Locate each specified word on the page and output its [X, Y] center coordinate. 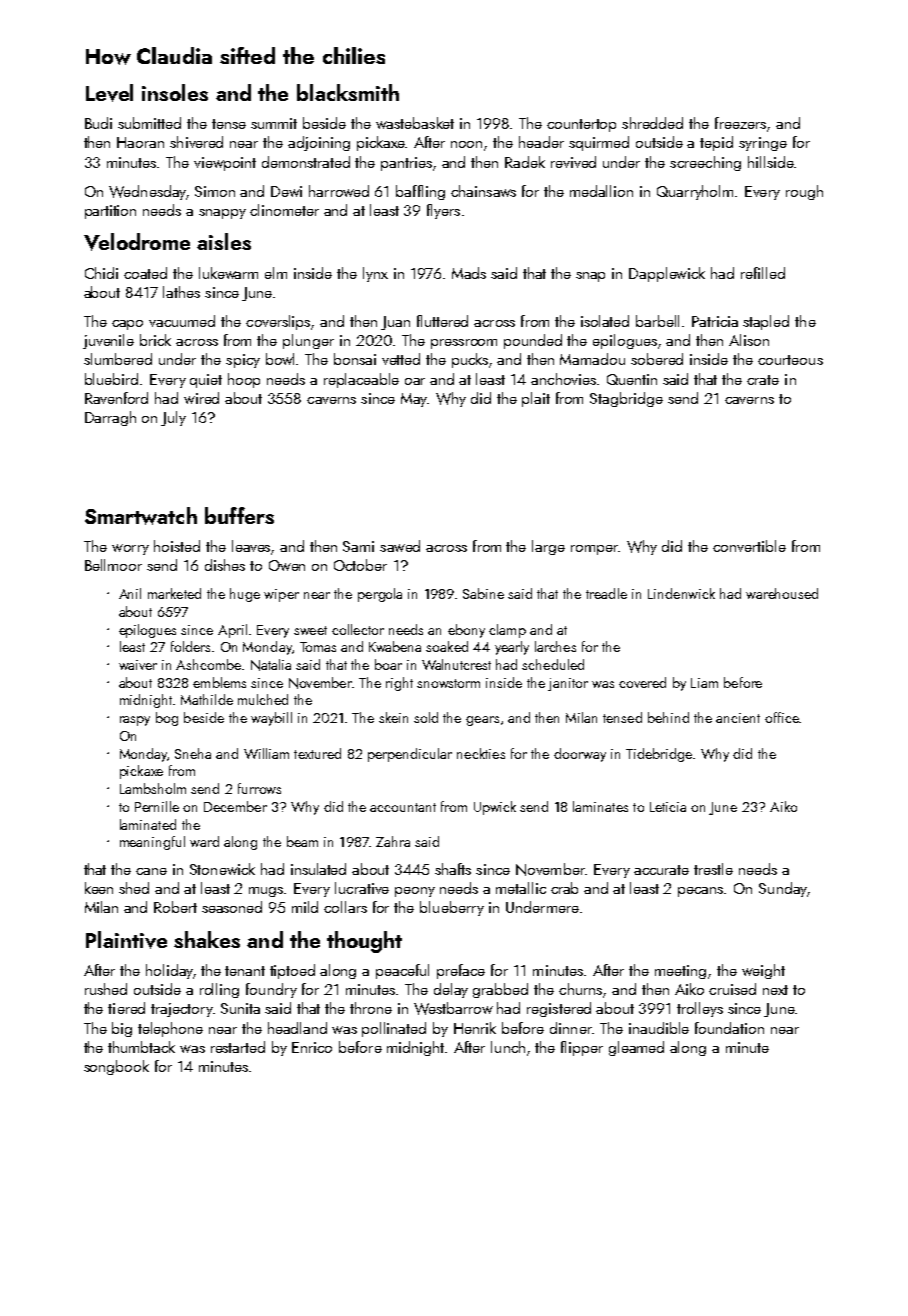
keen [99, 888]
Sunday [783, 889]
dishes [225, 565]
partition [110, 212]
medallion [601, 191]
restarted [238, 1047]
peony [415, 892]
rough [804, 192]
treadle [606, 593]
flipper [582, 1048]
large [548, 547]
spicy [243, 361]
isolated [605, 321]
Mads [469, 273]
